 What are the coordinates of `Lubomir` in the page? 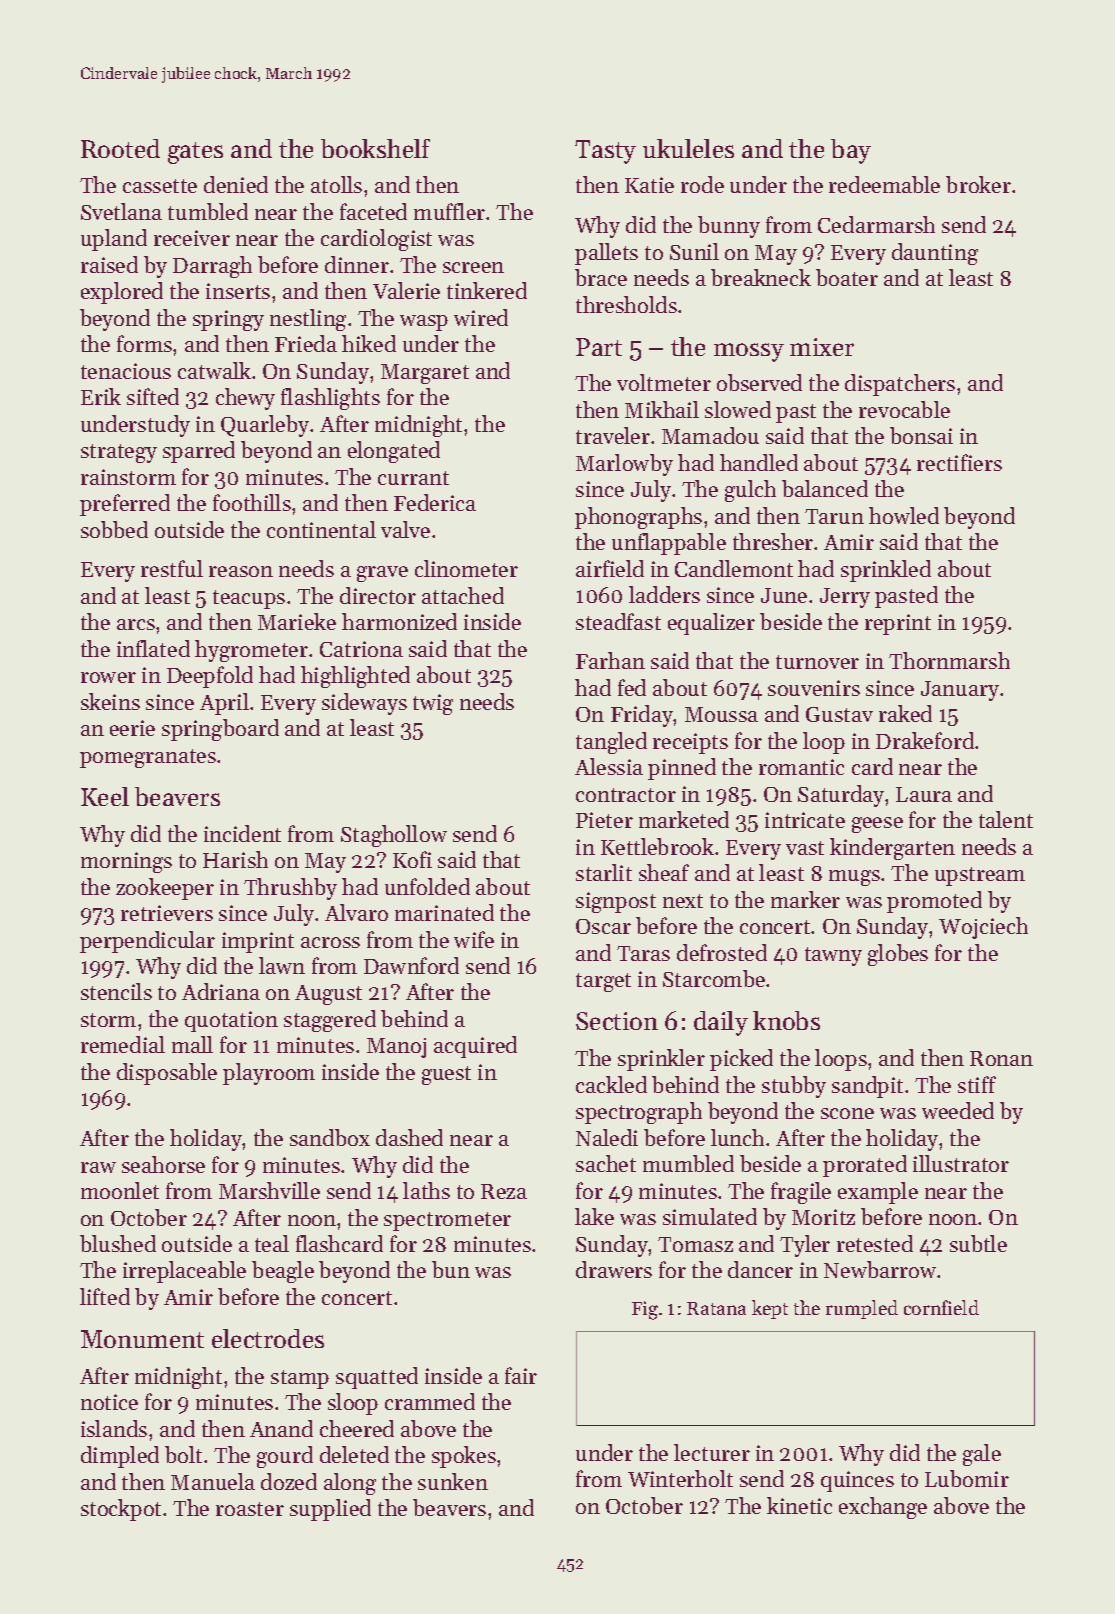 It's located at (967, 1478).
